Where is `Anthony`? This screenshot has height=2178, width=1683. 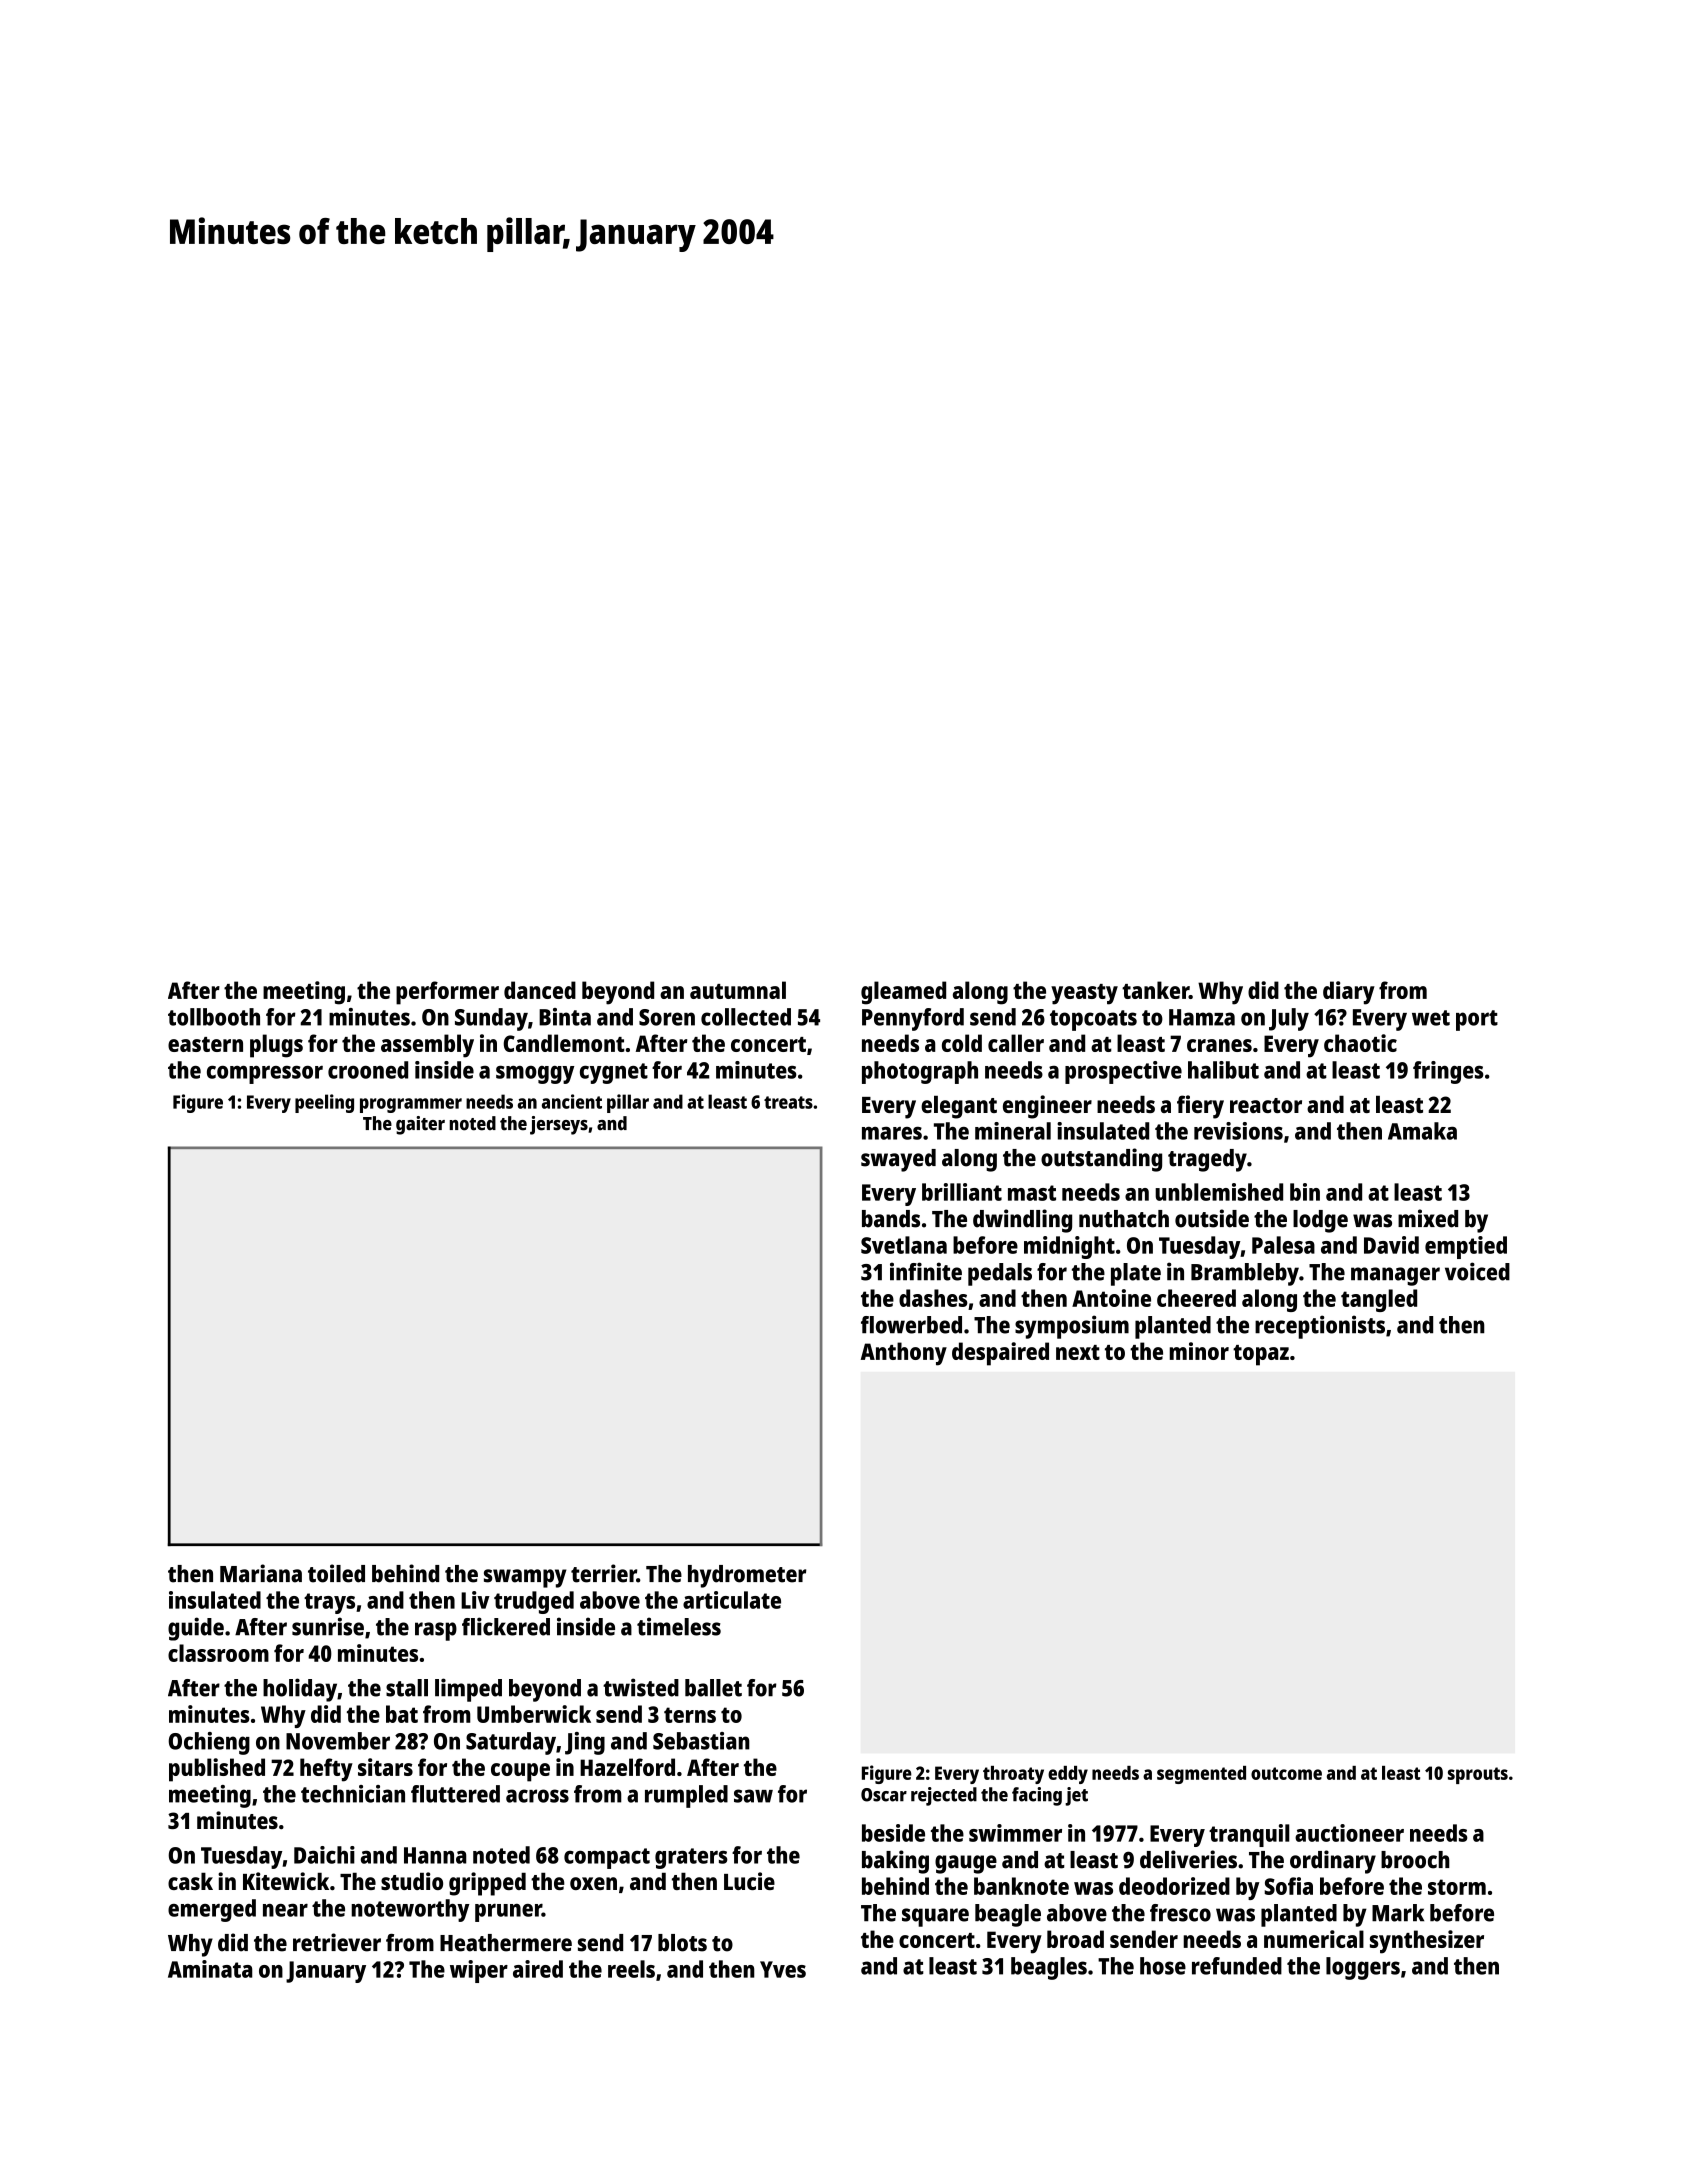
Anthony is located at coordinates (904, 1354).
